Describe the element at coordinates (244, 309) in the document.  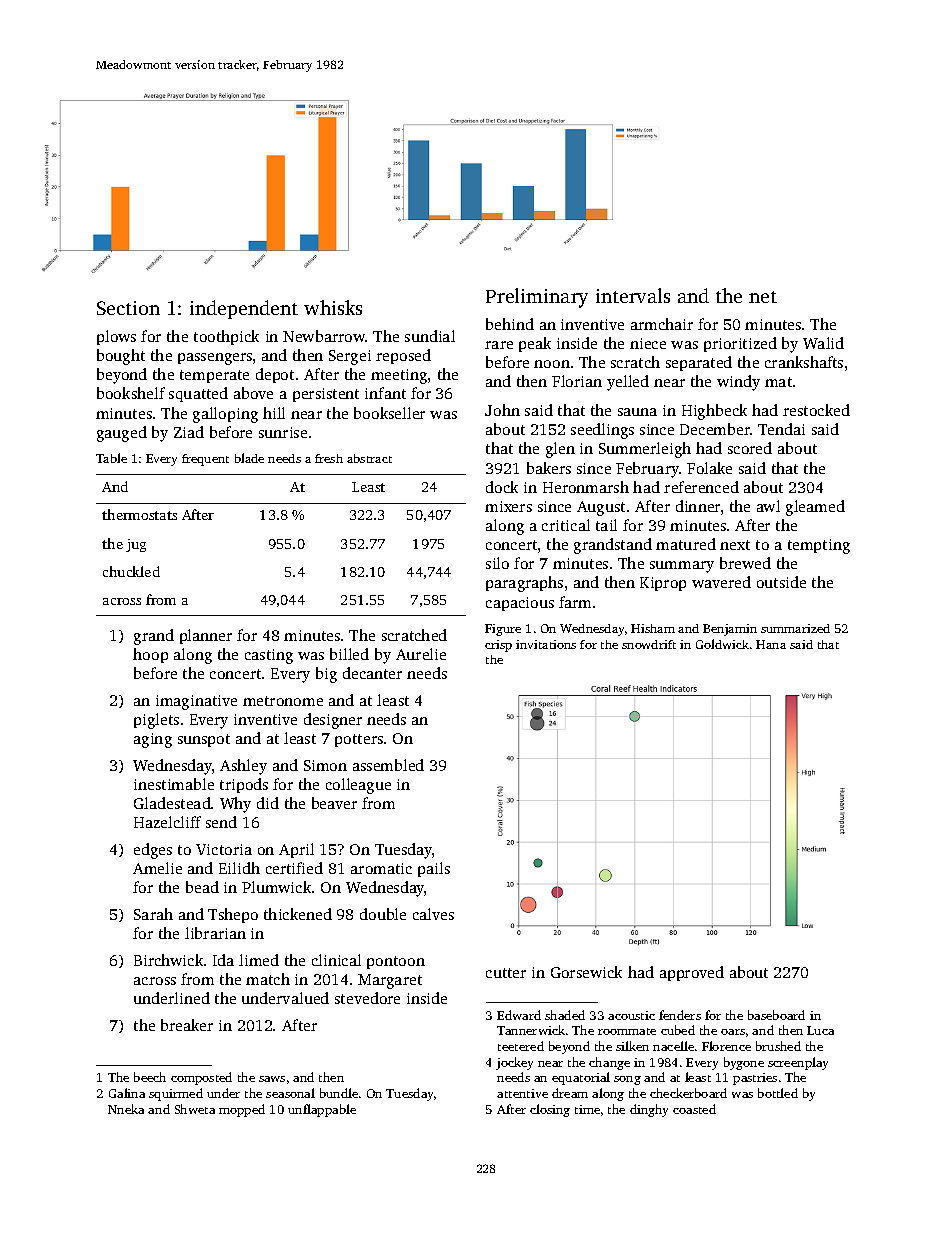
I see `independent` at that location.
